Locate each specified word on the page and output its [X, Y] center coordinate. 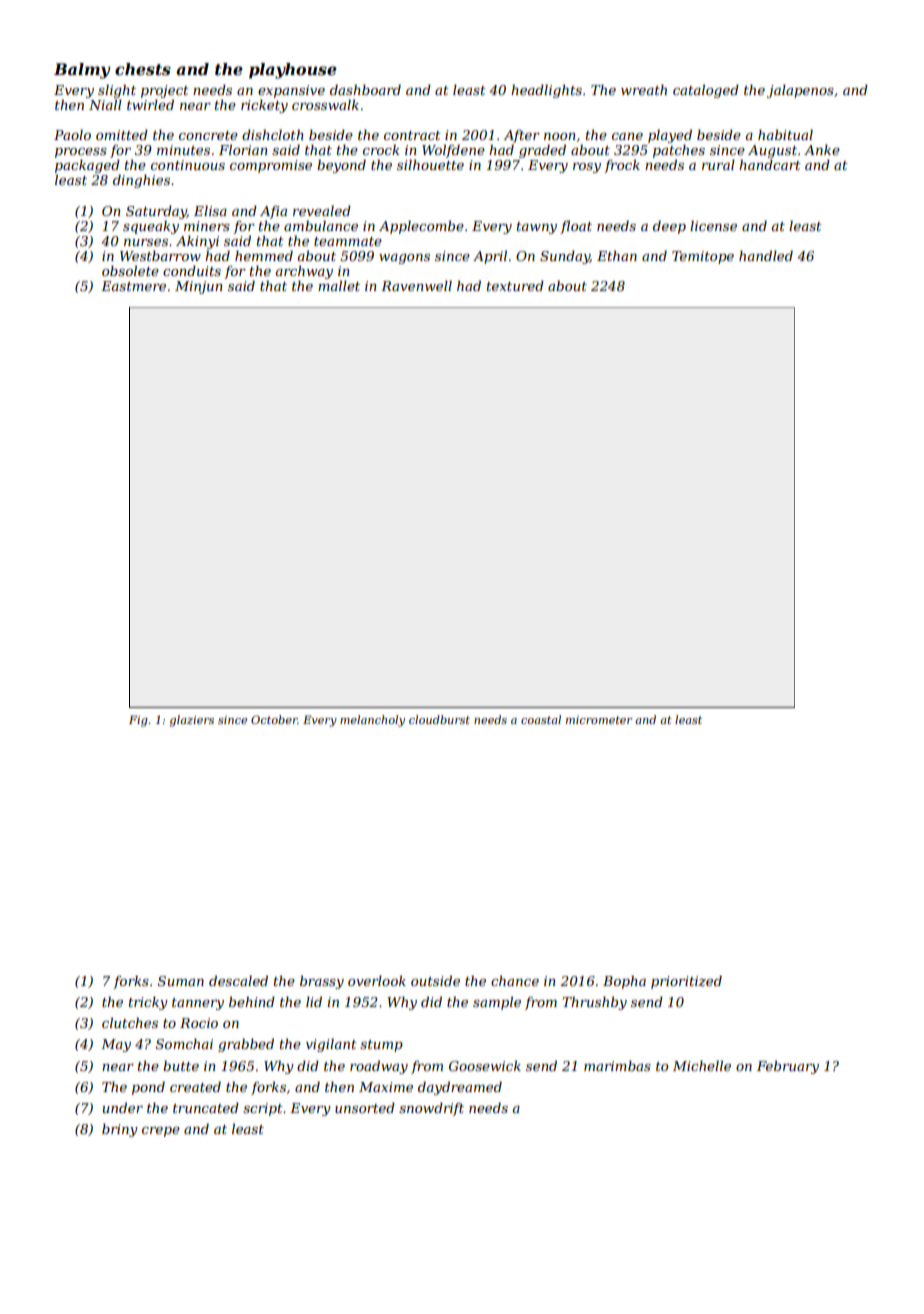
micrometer [599, 720]
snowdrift [431, 1109]
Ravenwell [416, 285]
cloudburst [439, 719]
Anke [822, 150]
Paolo [72, 134]
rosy [587, 168]
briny [120, 1130]
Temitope [703, 257]
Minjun [199, 287]
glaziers [192, 721]
